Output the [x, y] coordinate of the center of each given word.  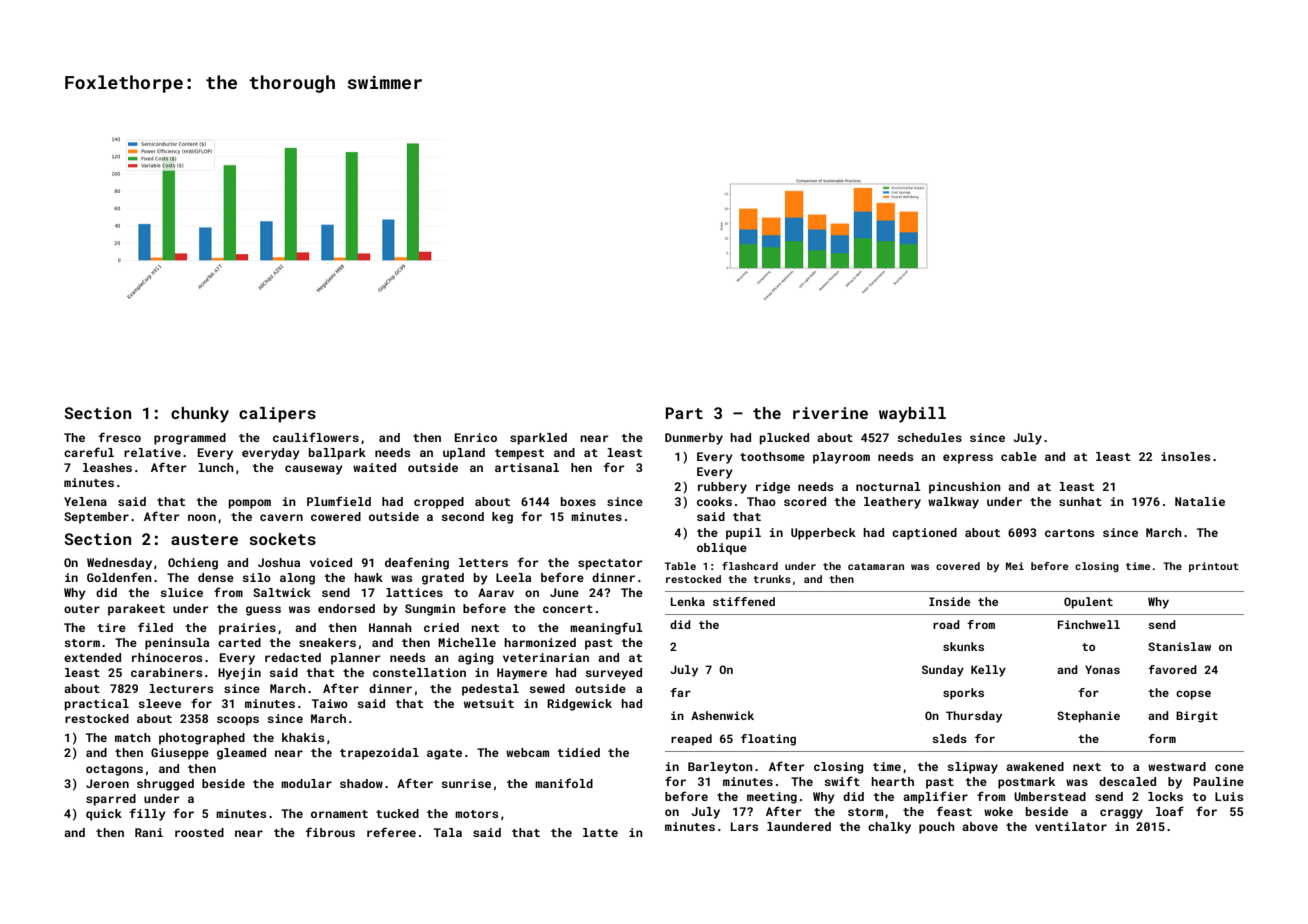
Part [684, 413]
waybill [912, 415]
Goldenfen [119, 577]
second [462, 516]
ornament [339, 814]
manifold [564, 783]
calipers [277, 415]
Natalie [1200, 501]
